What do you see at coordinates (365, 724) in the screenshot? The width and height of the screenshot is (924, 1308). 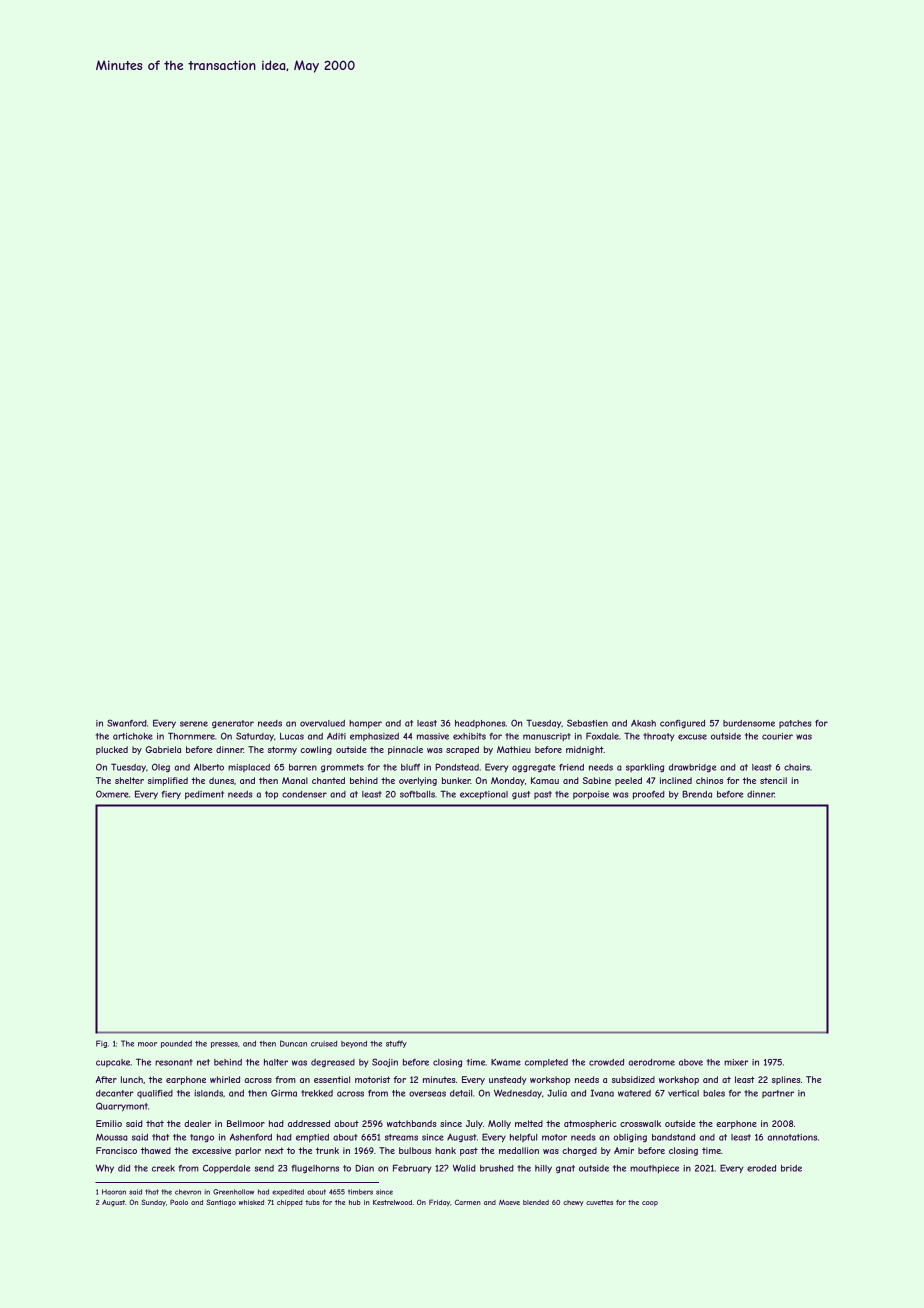 I see `hamper` at bounding box center [365, 724].
